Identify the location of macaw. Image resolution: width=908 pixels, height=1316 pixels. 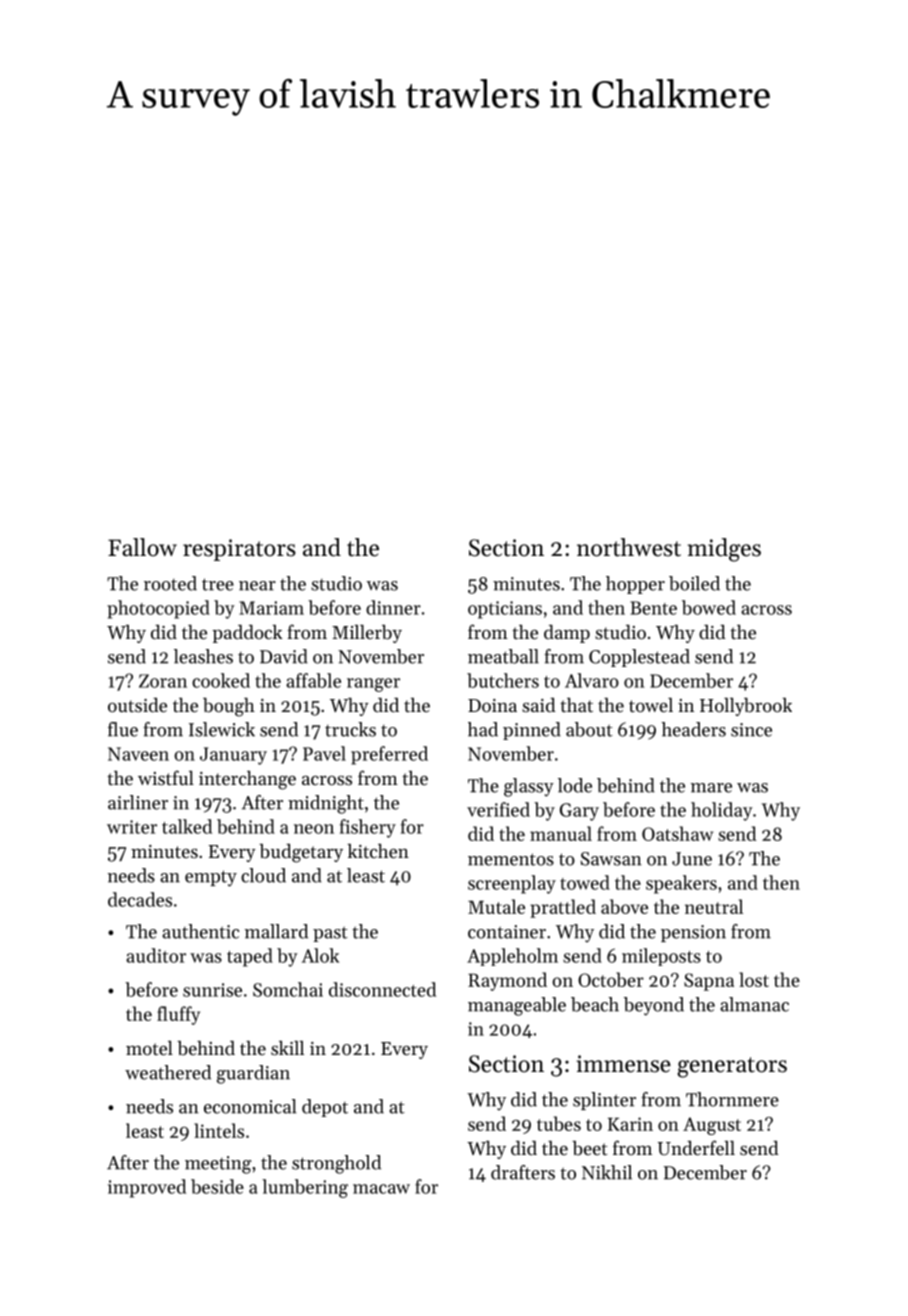
(381, 1189).
